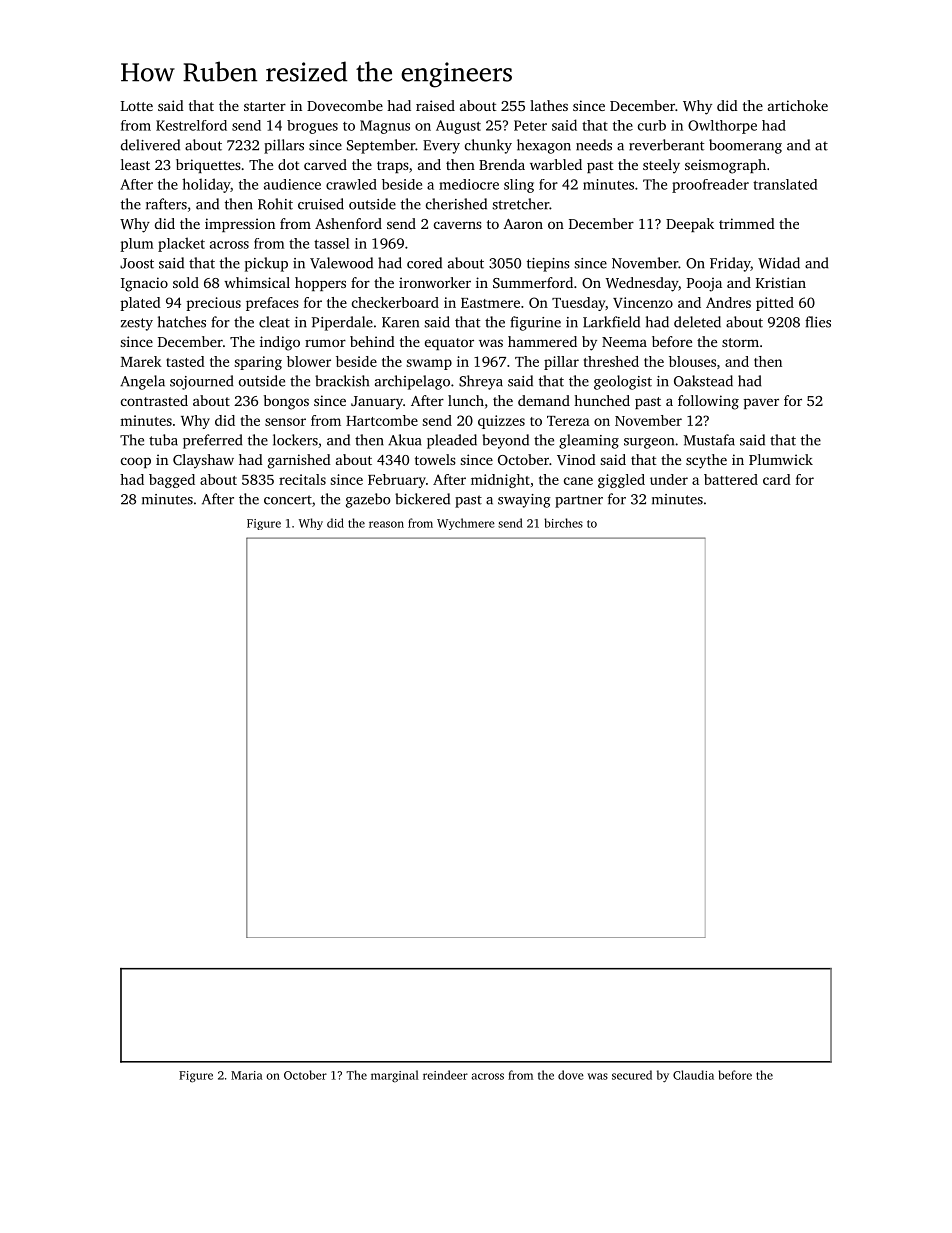  Describe the element at coordinates (466, 524) in the screenshot. I see `Wychmere` at that location.
